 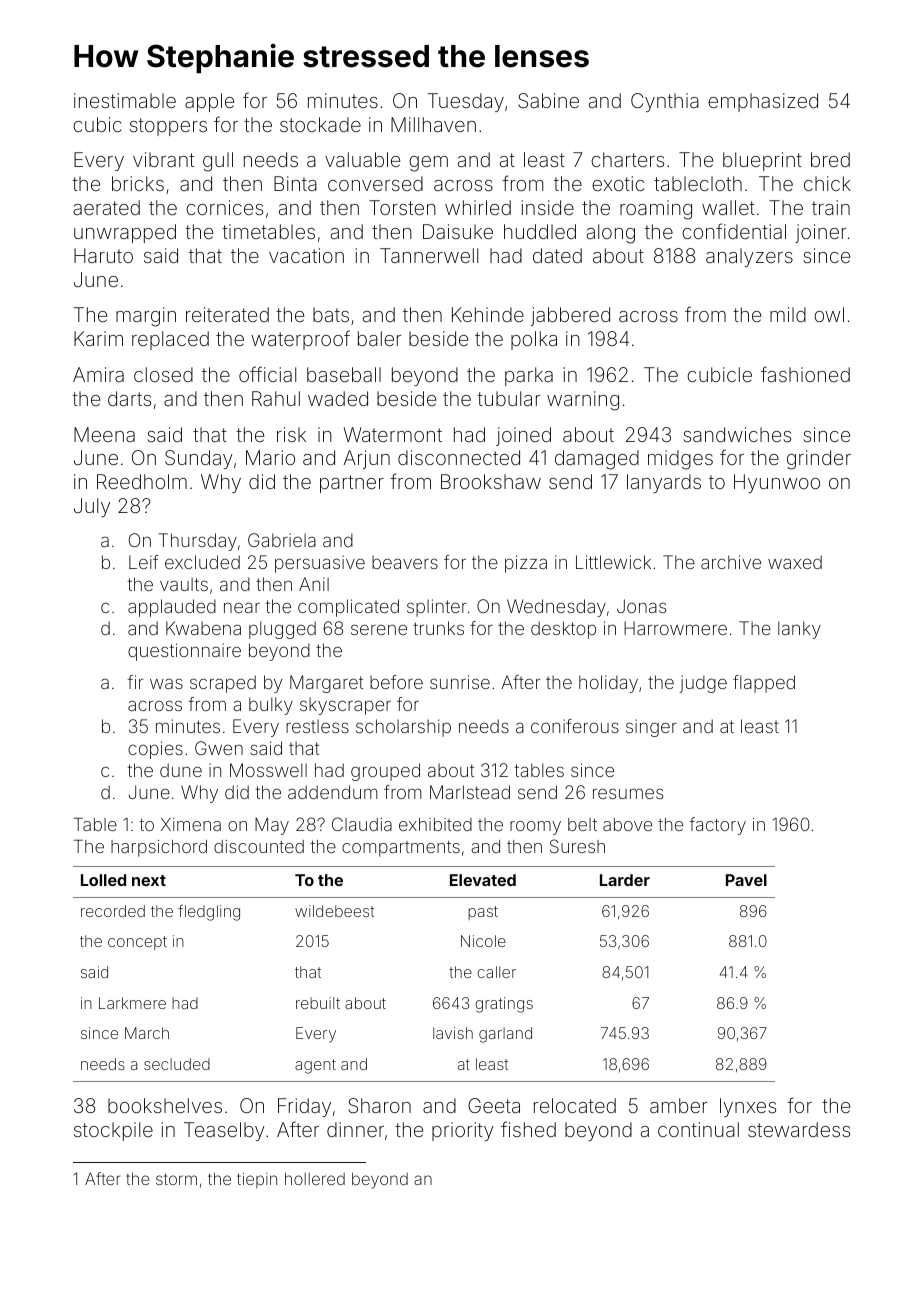 What do you see at coordinates (403, 728) in the screenshot?
I see `scholarship` at bounding box center [403, 728].
